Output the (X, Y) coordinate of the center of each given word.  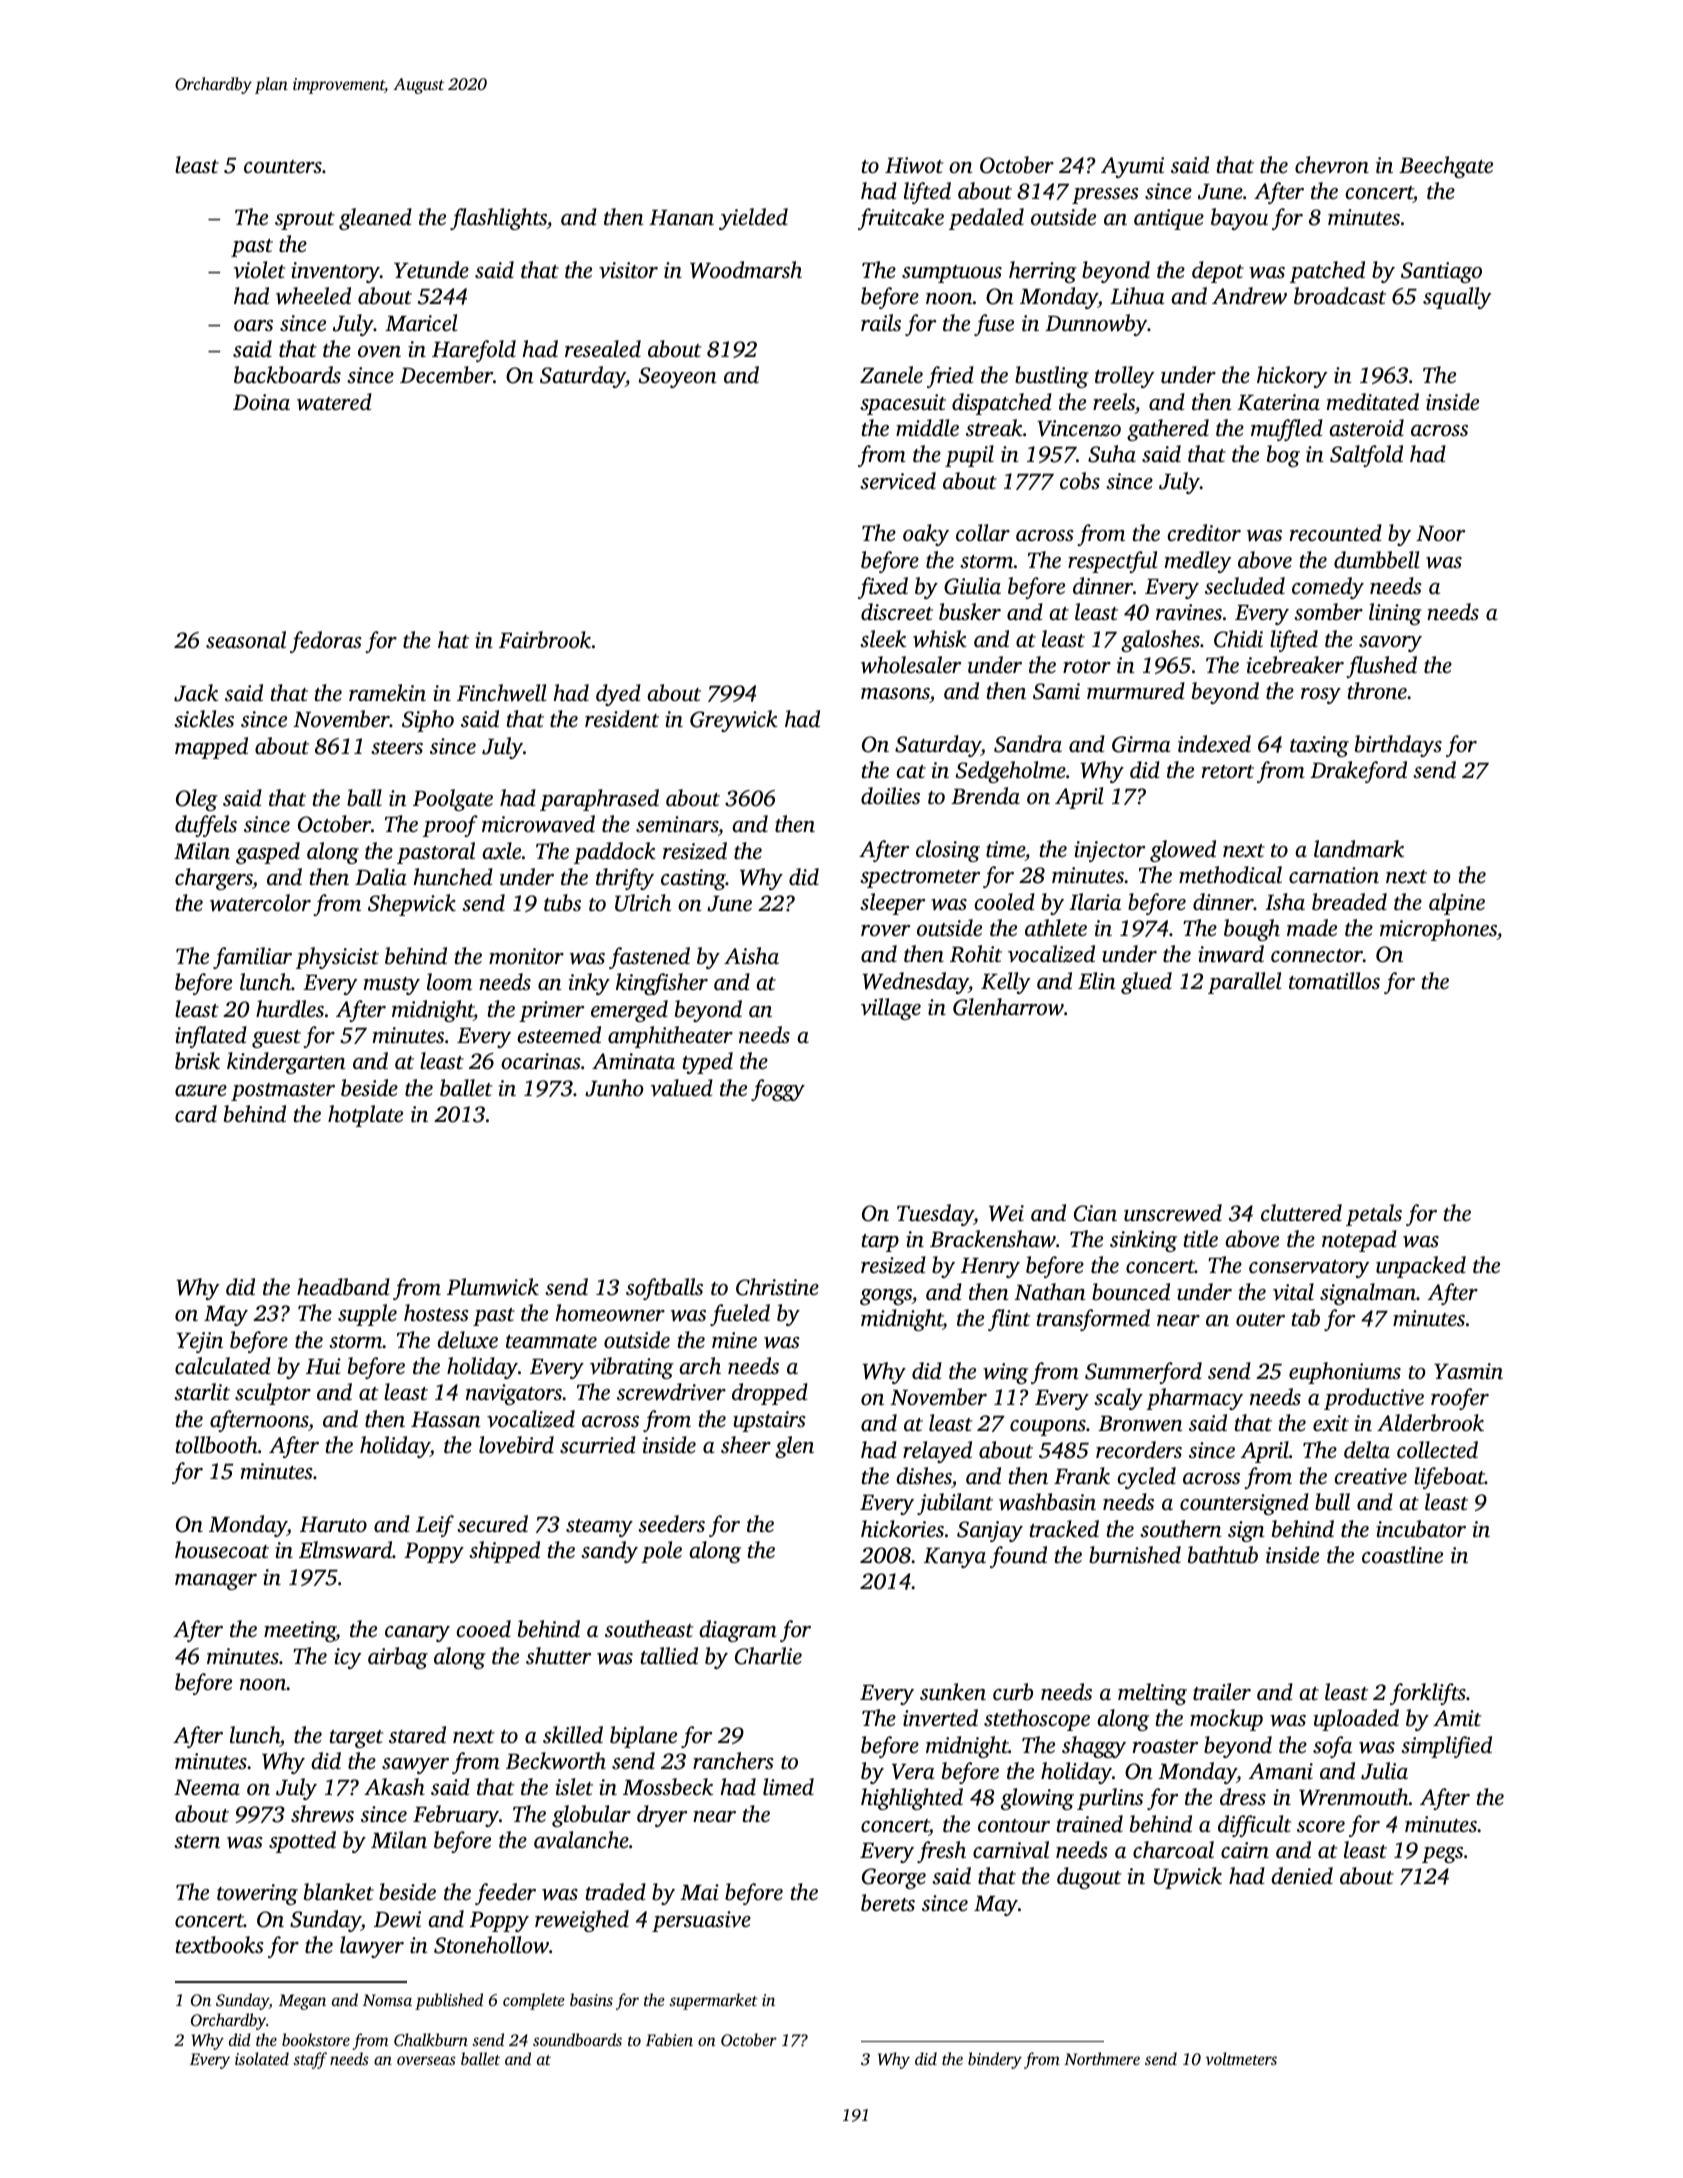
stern (197, 1841)
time (1005, 849)
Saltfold (1366, 456)
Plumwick (493, 1287)
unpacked (1421, 1267)
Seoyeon (678, 377)
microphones (1438, 930)
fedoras (326, 642)
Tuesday (935, 1215)
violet (259, 270)
